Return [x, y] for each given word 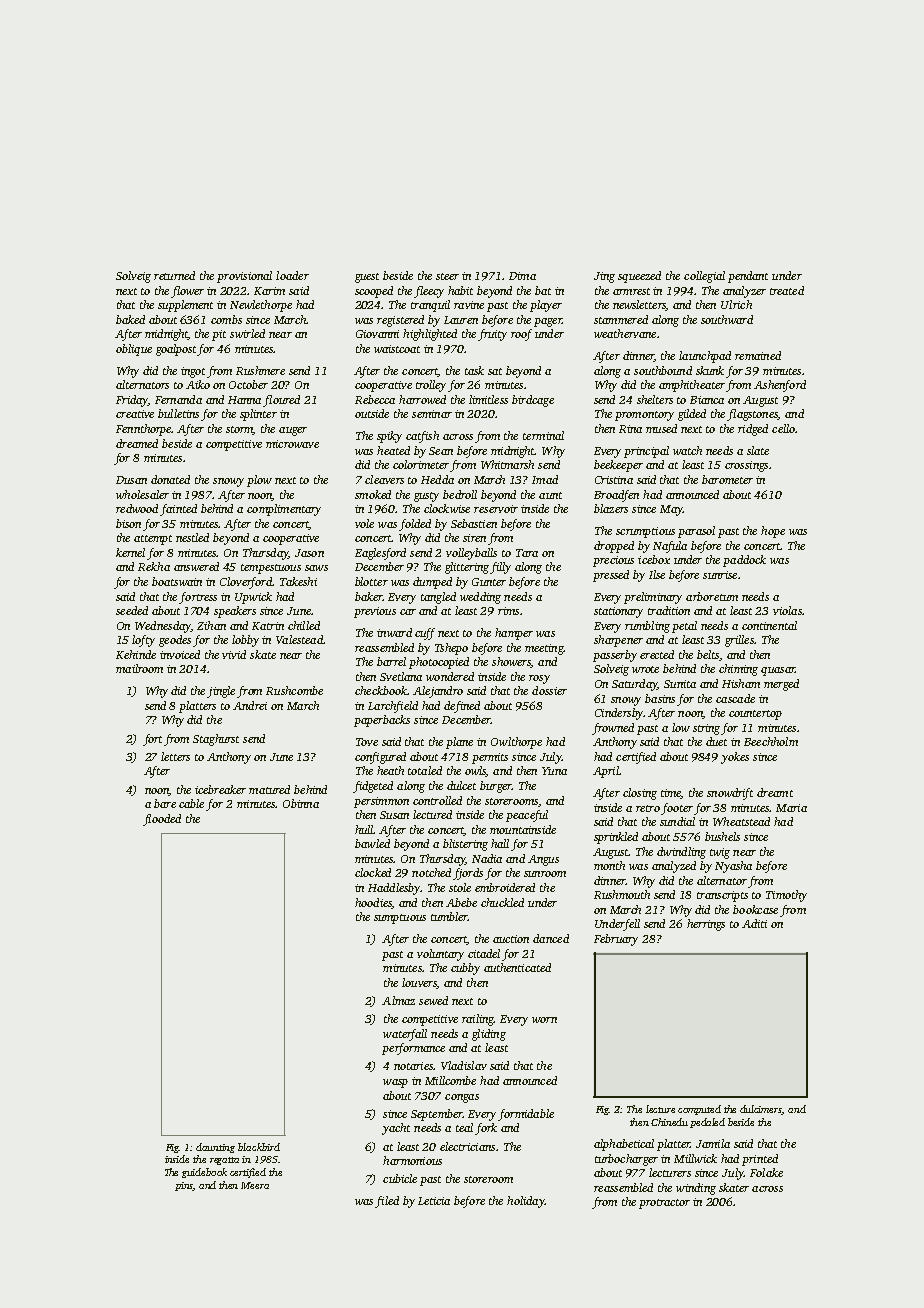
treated [787, 290]
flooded [162, 820]
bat [543, 290]
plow [259, 481]
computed [699, 1110]
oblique [134, 350]
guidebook [204, 1173]
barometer [727, 479]
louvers [419, 983]
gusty [426, 497]
